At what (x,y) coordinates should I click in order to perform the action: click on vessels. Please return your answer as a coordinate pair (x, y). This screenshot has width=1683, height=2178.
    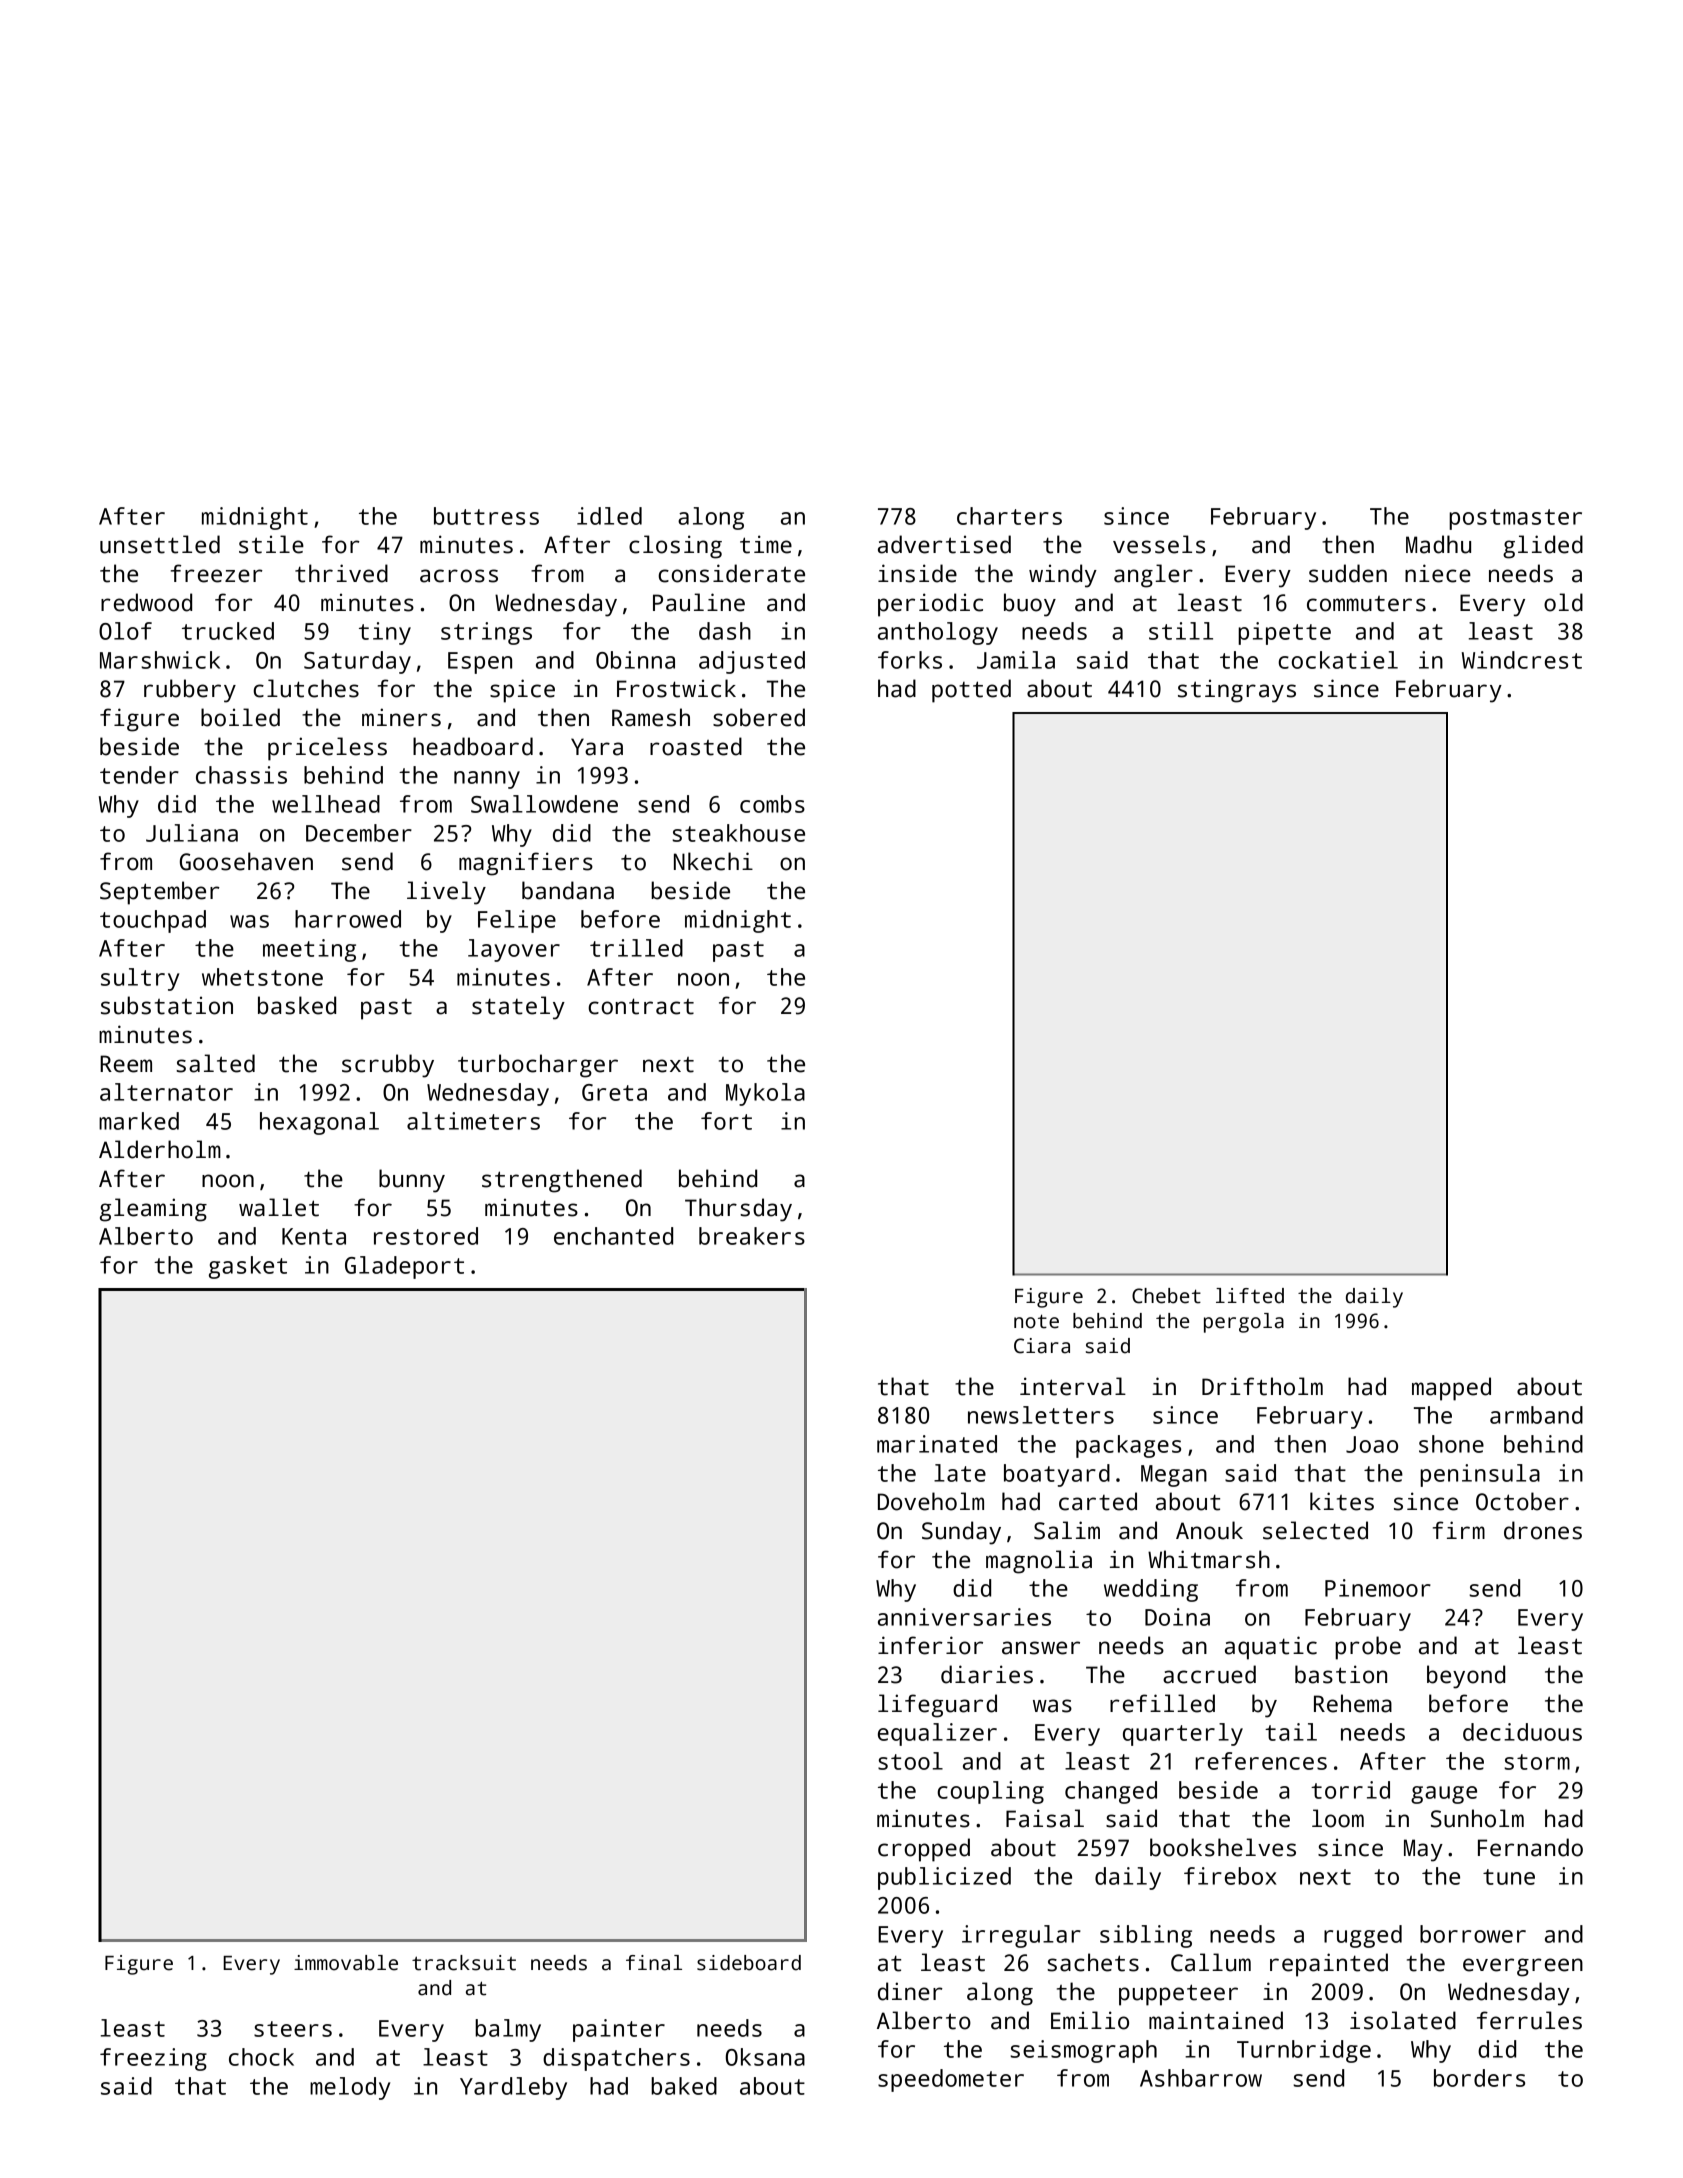
    Looking at the image, I should click on (1159, 544).
